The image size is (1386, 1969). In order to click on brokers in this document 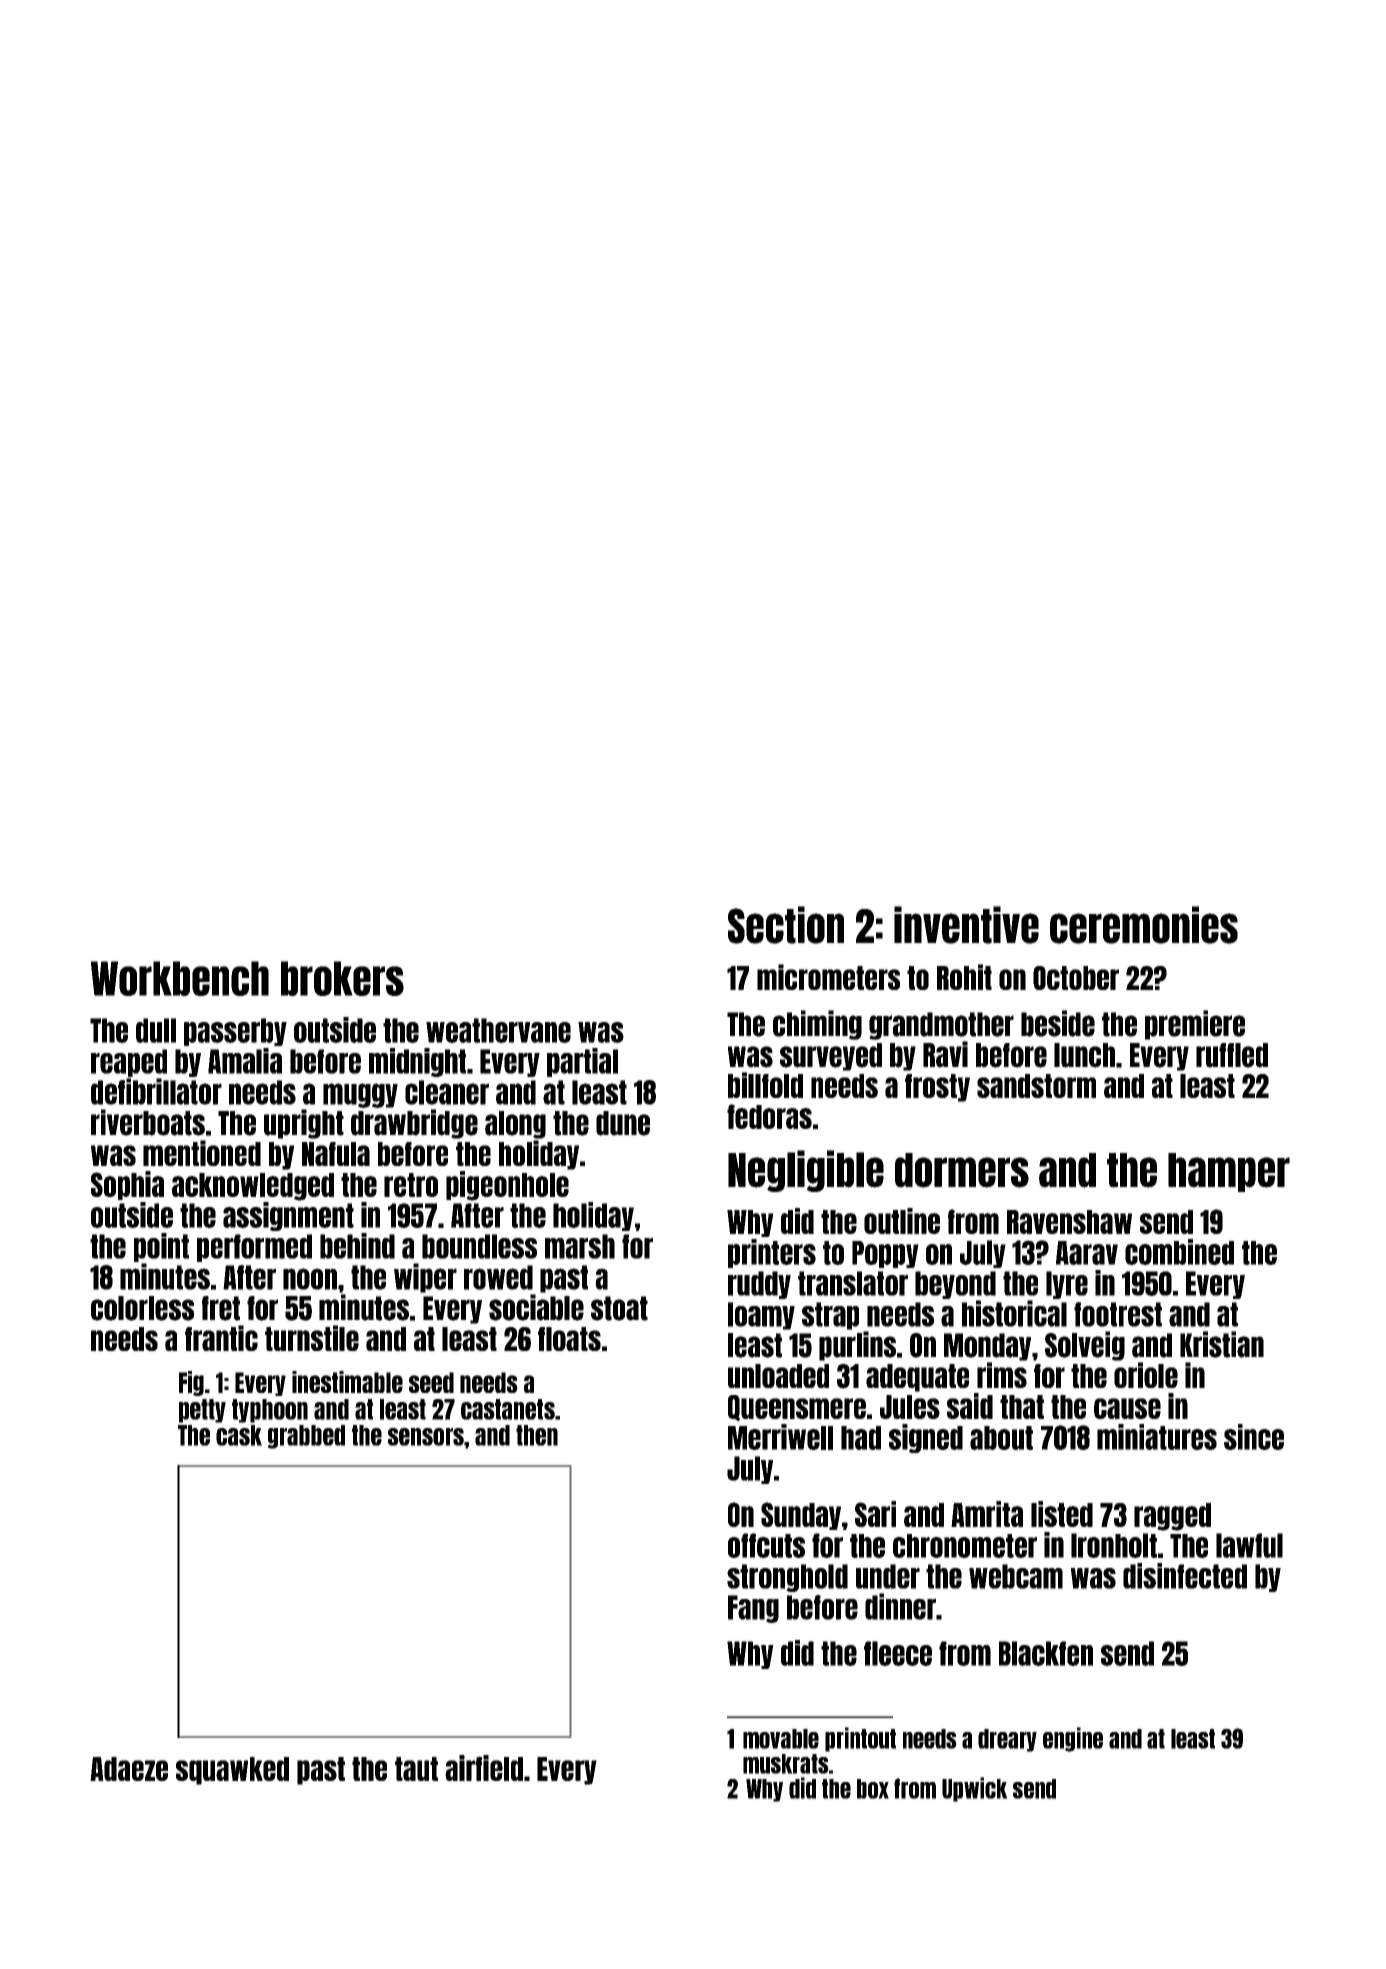, I will do `click(342, 978)`.
